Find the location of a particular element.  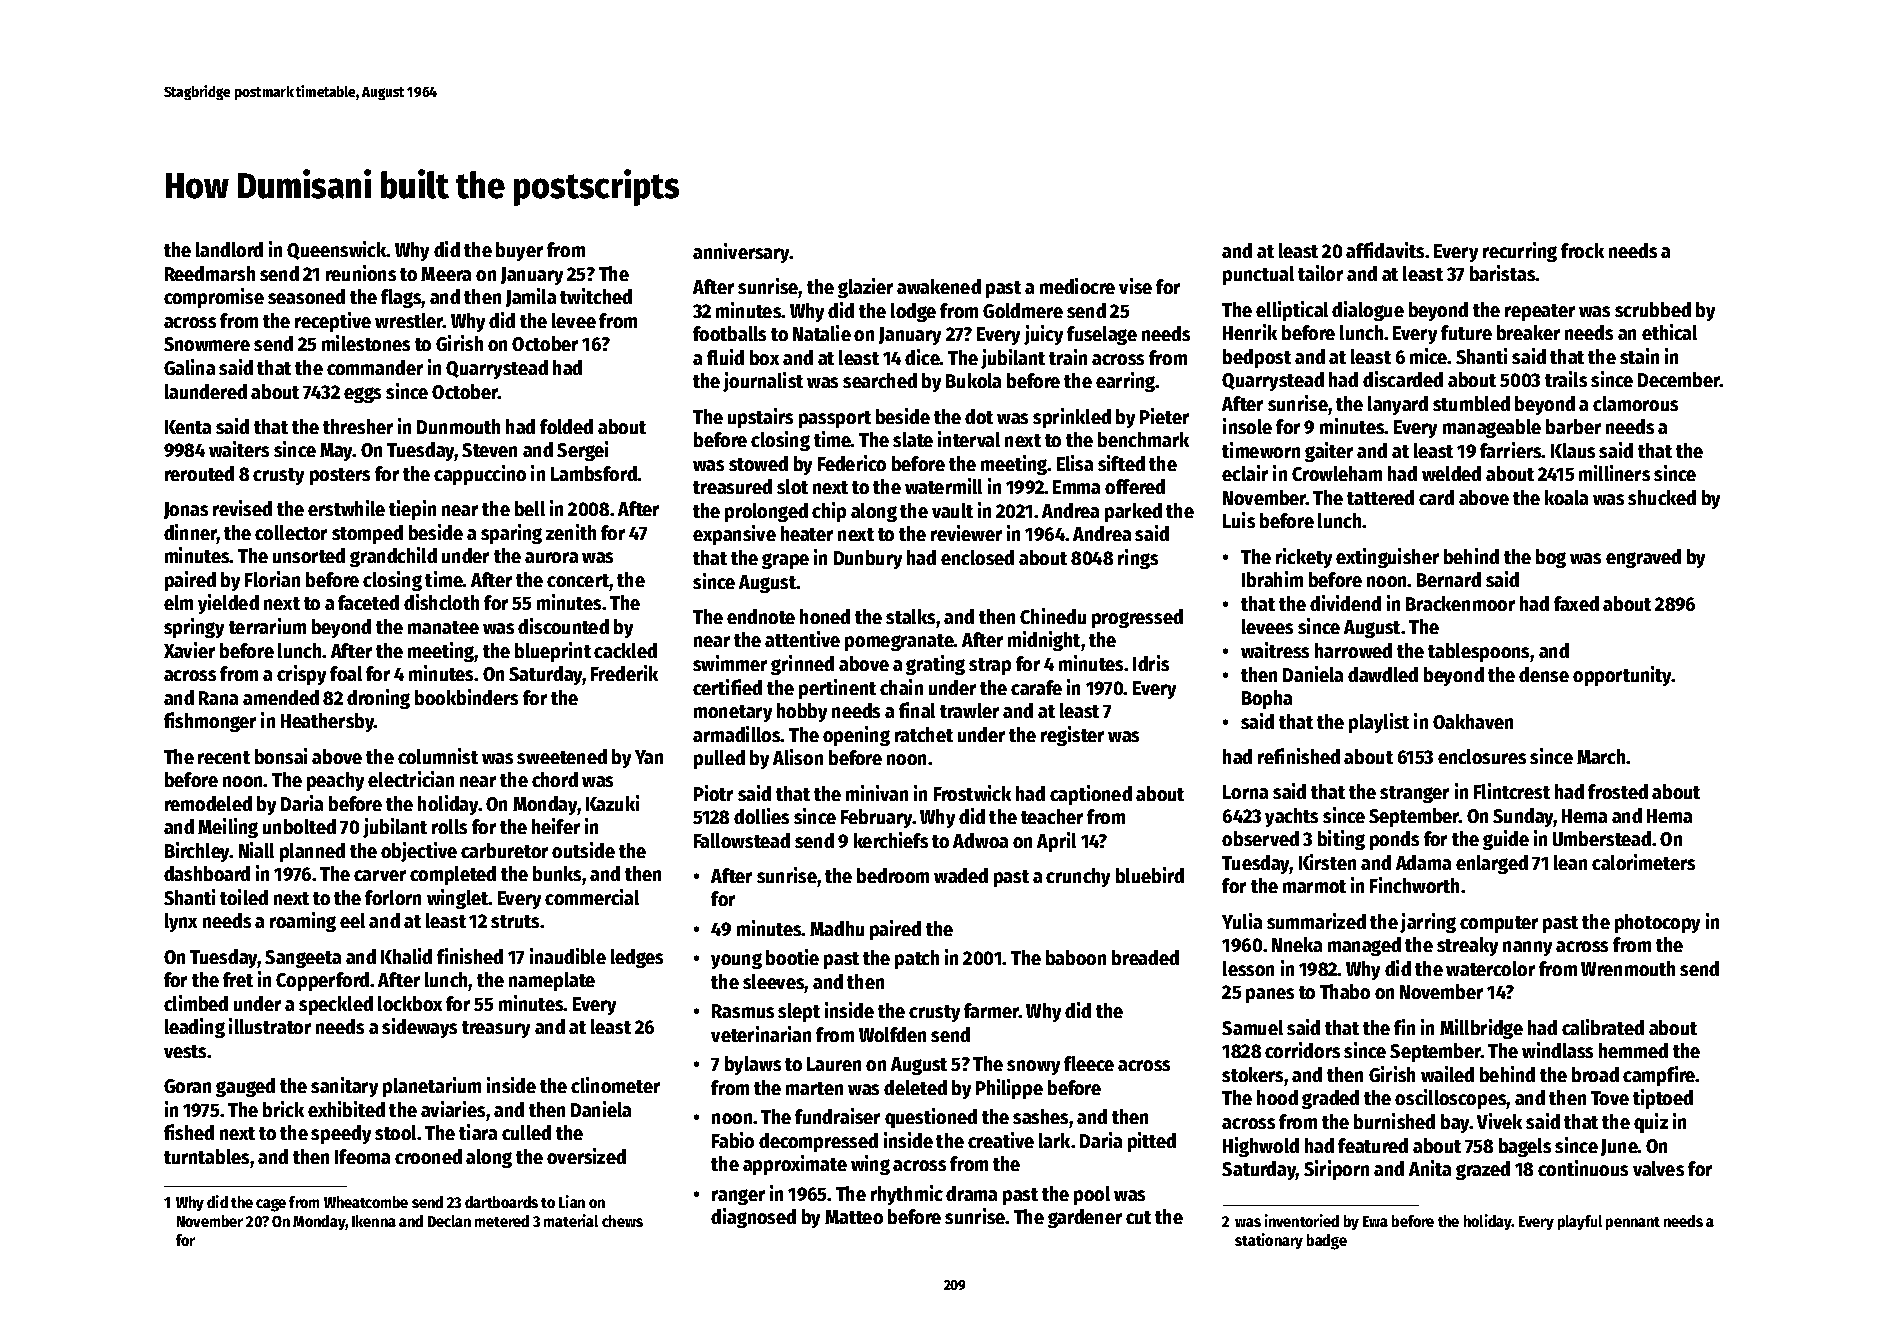

metered is located at coordinates (502, 1221).
